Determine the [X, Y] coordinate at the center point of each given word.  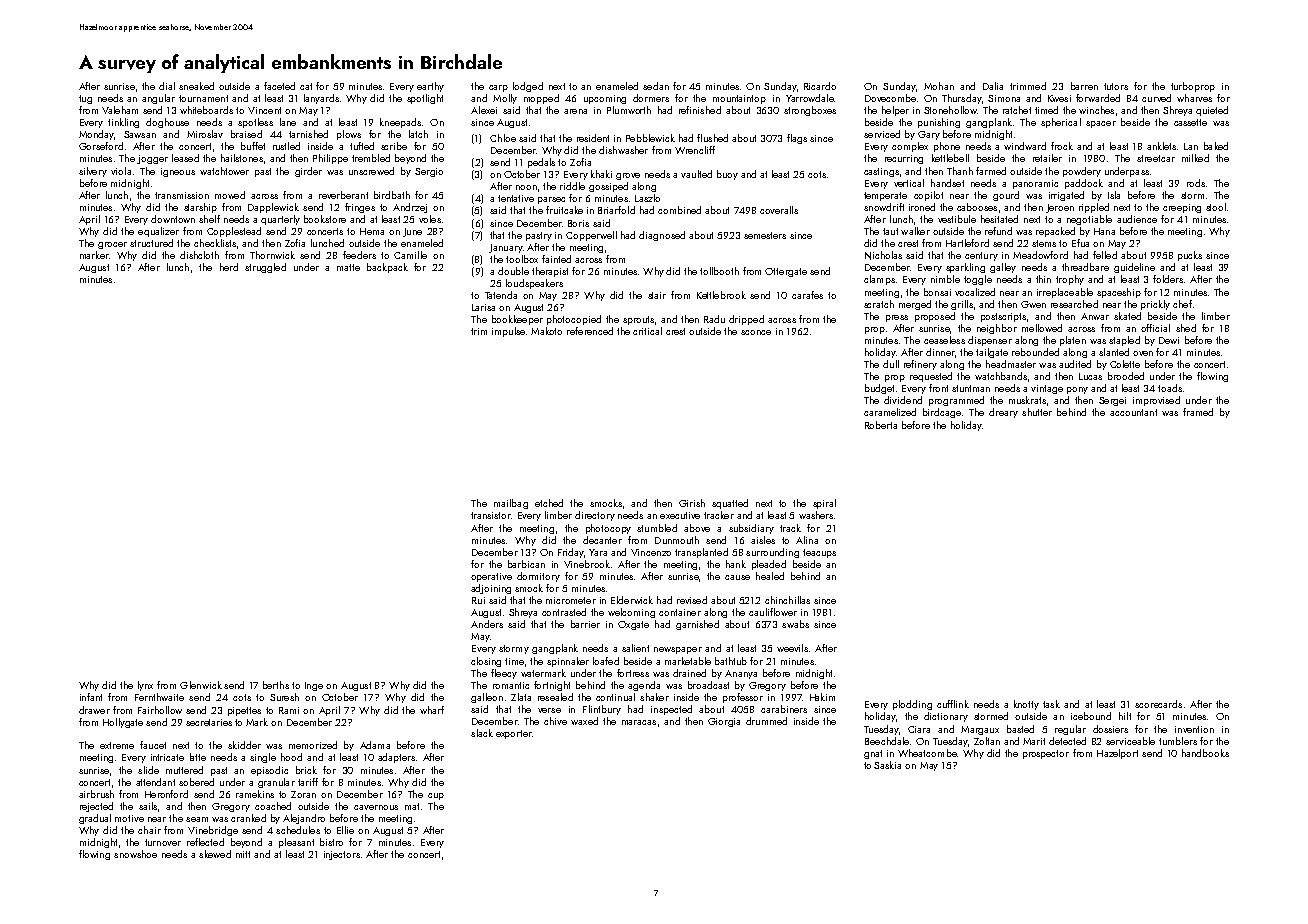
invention [1194, 729]
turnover [163, 842]
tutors [1116, 86]
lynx [145, 686]
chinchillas [787, 600]
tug [85, 99]
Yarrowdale [810, 98]
